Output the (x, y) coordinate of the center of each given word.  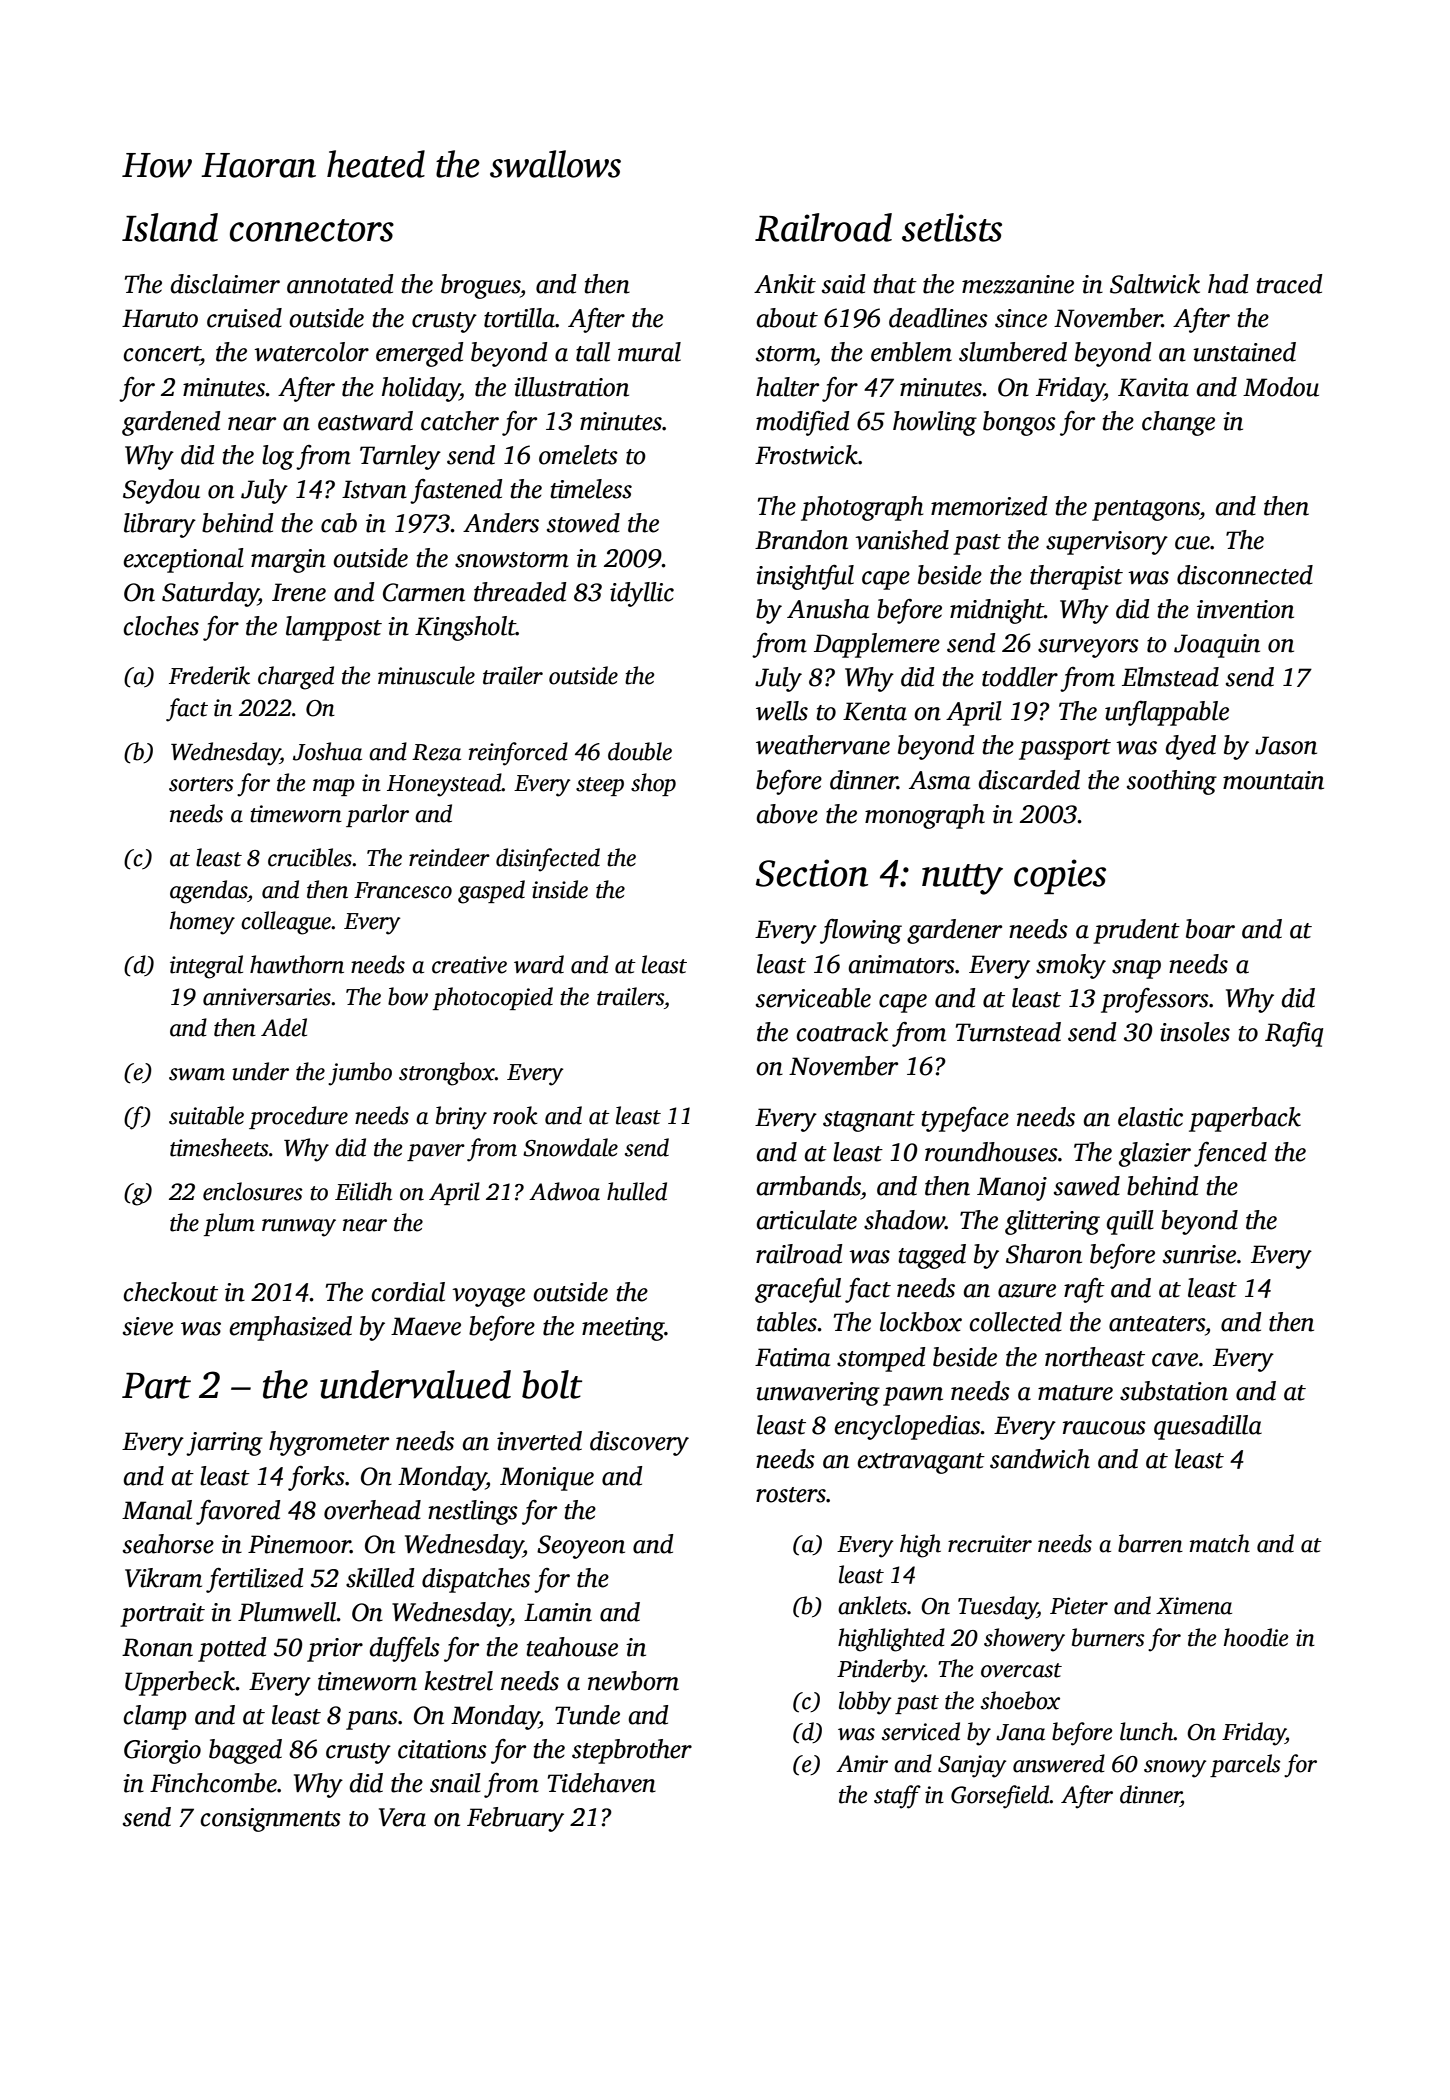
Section (812, 873)
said (844, 284)
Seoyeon (581, 1547)
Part (156, 1386)
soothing (1172, 782)
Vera (402, 1817)
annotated (340, 284)
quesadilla (1208, 1427)
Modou (1281, 387)
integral (206, 967)
